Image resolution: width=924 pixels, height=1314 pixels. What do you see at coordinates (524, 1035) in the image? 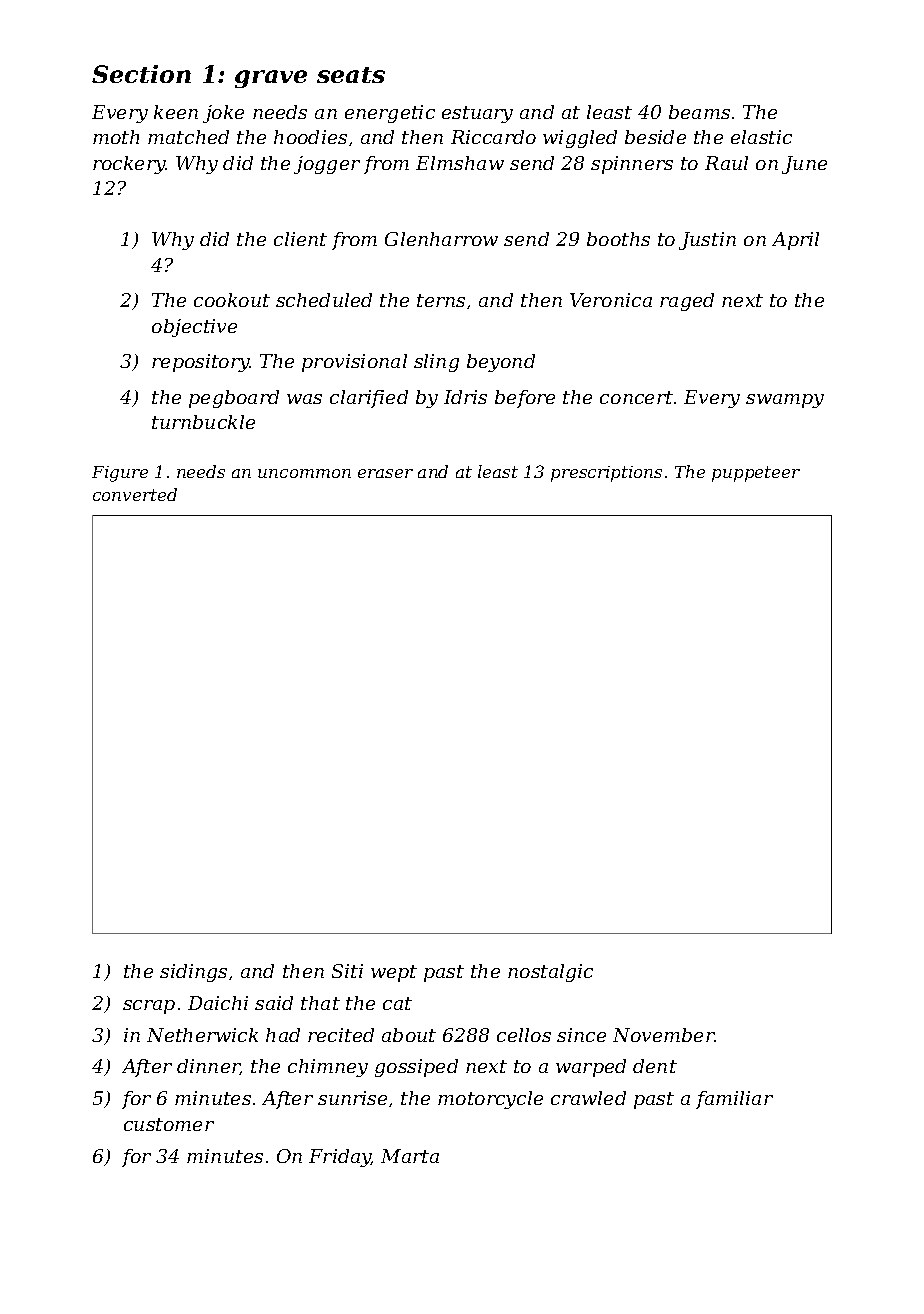
I see `cellos` at bounding box center [524, 1035].
